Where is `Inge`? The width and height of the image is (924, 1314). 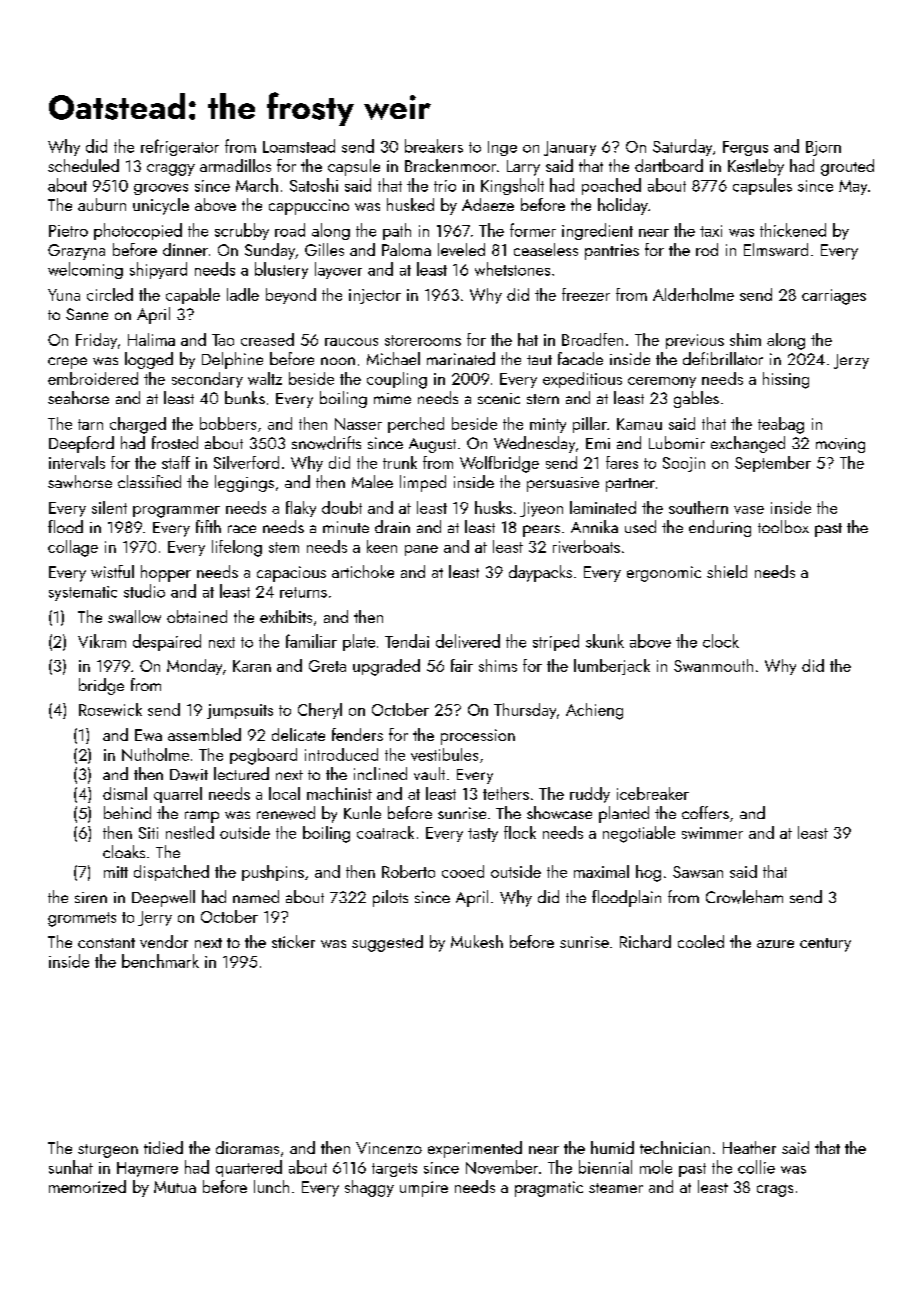 Inge is located at coordinates (502, 148).
